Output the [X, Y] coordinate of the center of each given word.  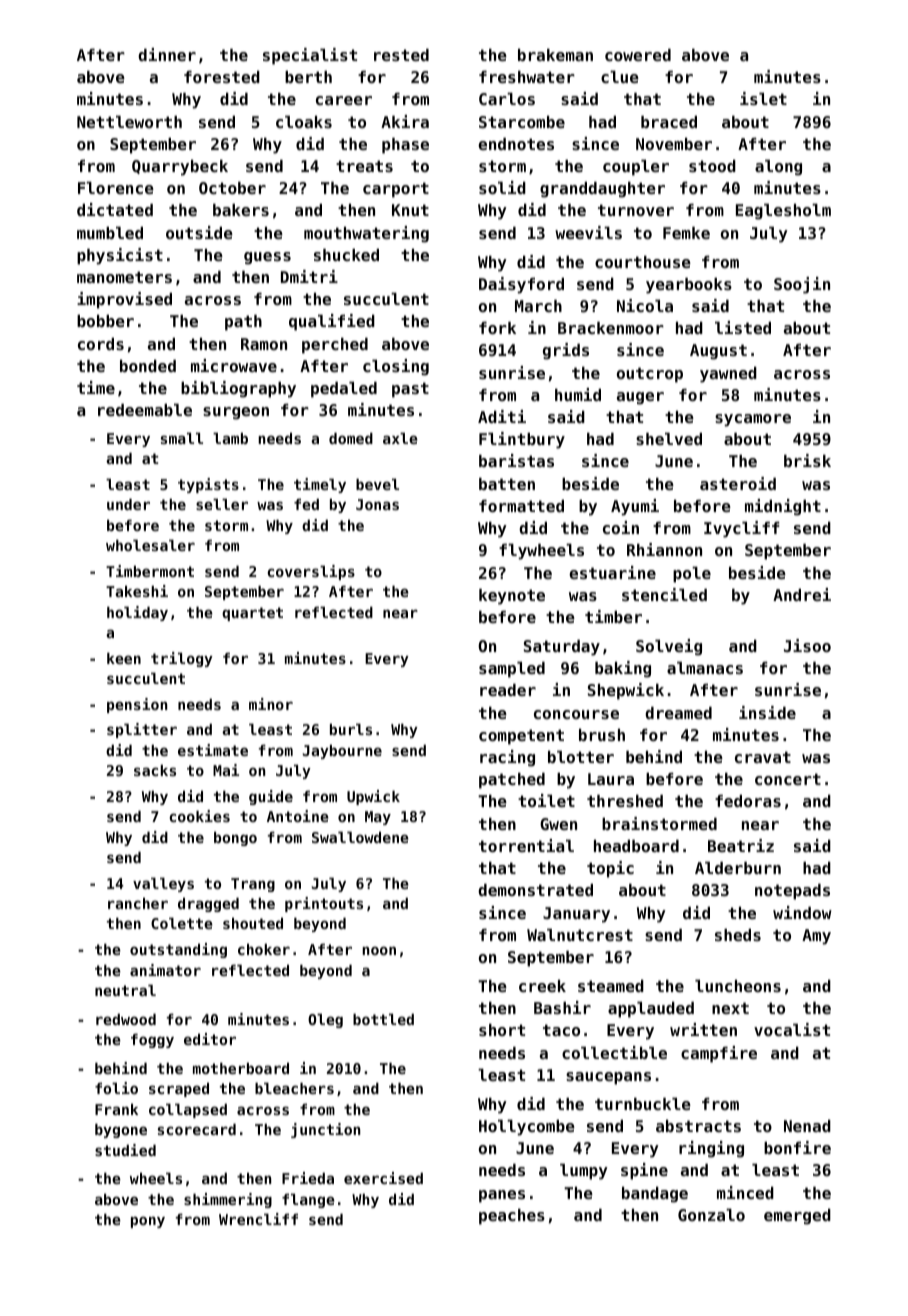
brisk [807, 460]
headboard [636, 846]
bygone [121, 1130]
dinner [167, 54]
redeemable [145, 410]
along [778, 168]
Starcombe [522, 122]
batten [507, 484]
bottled [383, 1019]
